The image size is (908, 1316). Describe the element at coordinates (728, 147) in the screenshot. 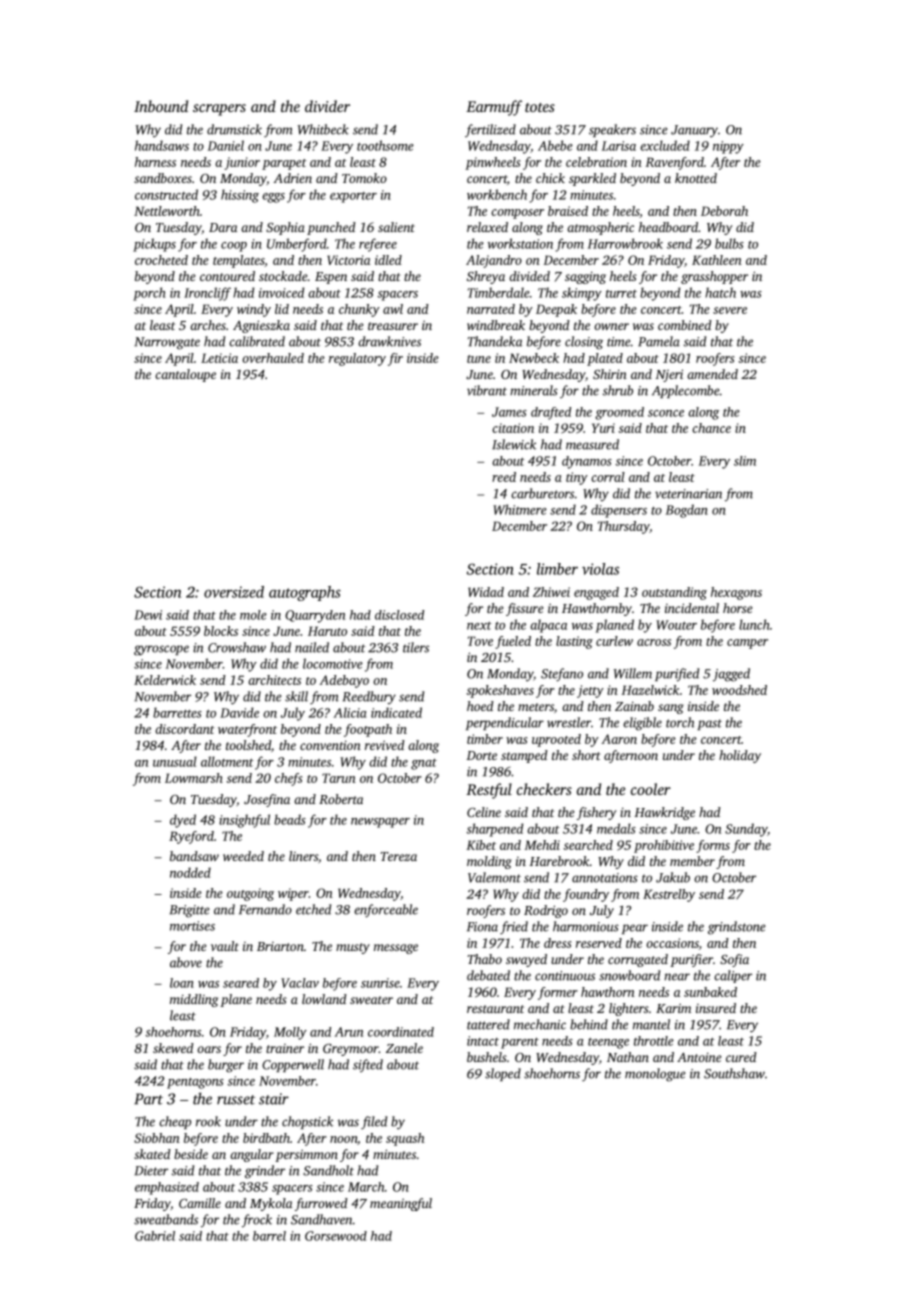

I see `nippy` at that location.
